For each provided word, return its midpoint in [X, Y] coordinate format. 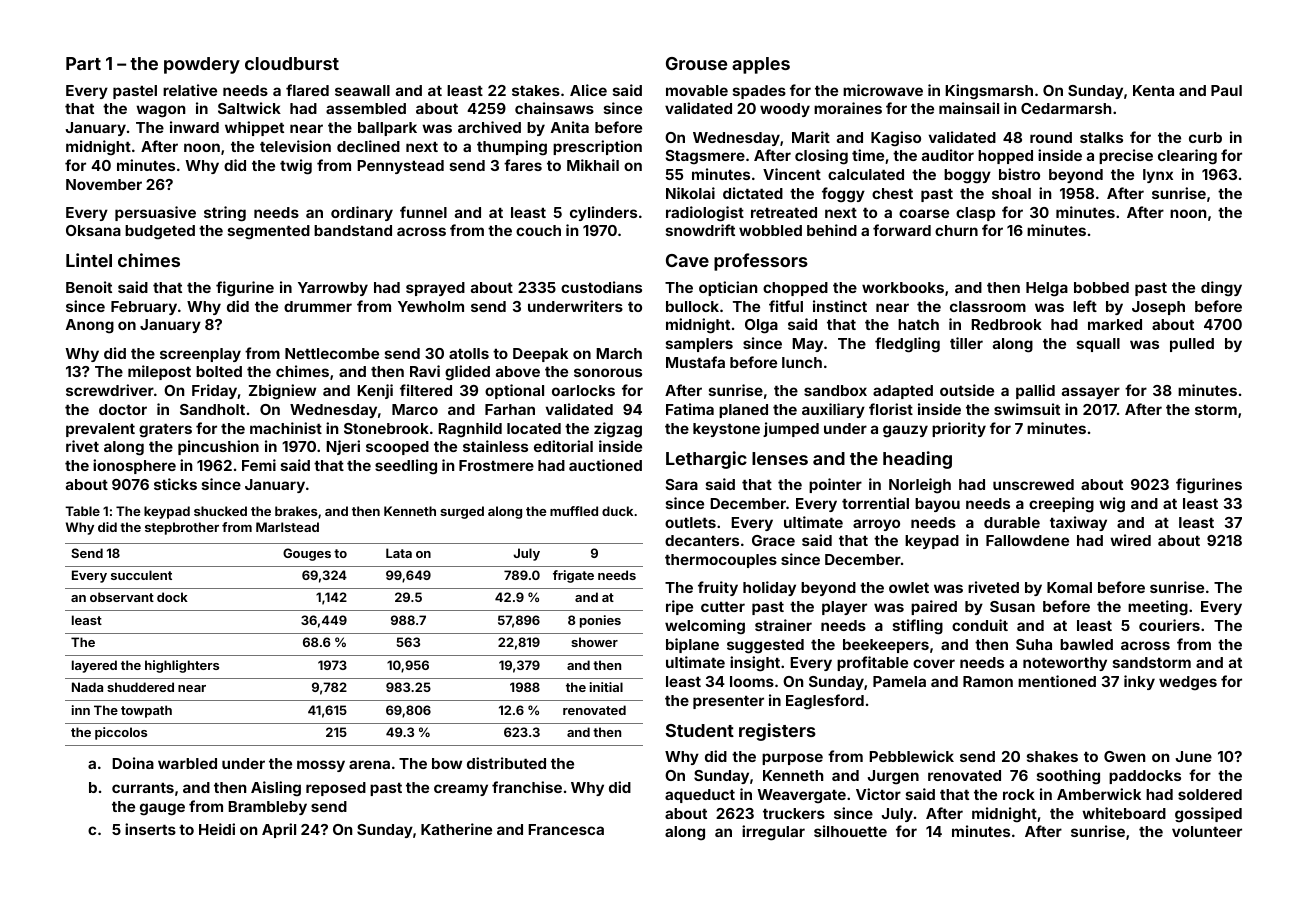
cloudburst [292, 63]
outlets [690, 522]
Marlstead [287, 527]
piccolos [121, 733]
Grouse [696, 63]
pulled [1192, 345]
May [807, 345]
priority [959, 429]
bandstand [353, 230]
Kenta [1153, 90]
